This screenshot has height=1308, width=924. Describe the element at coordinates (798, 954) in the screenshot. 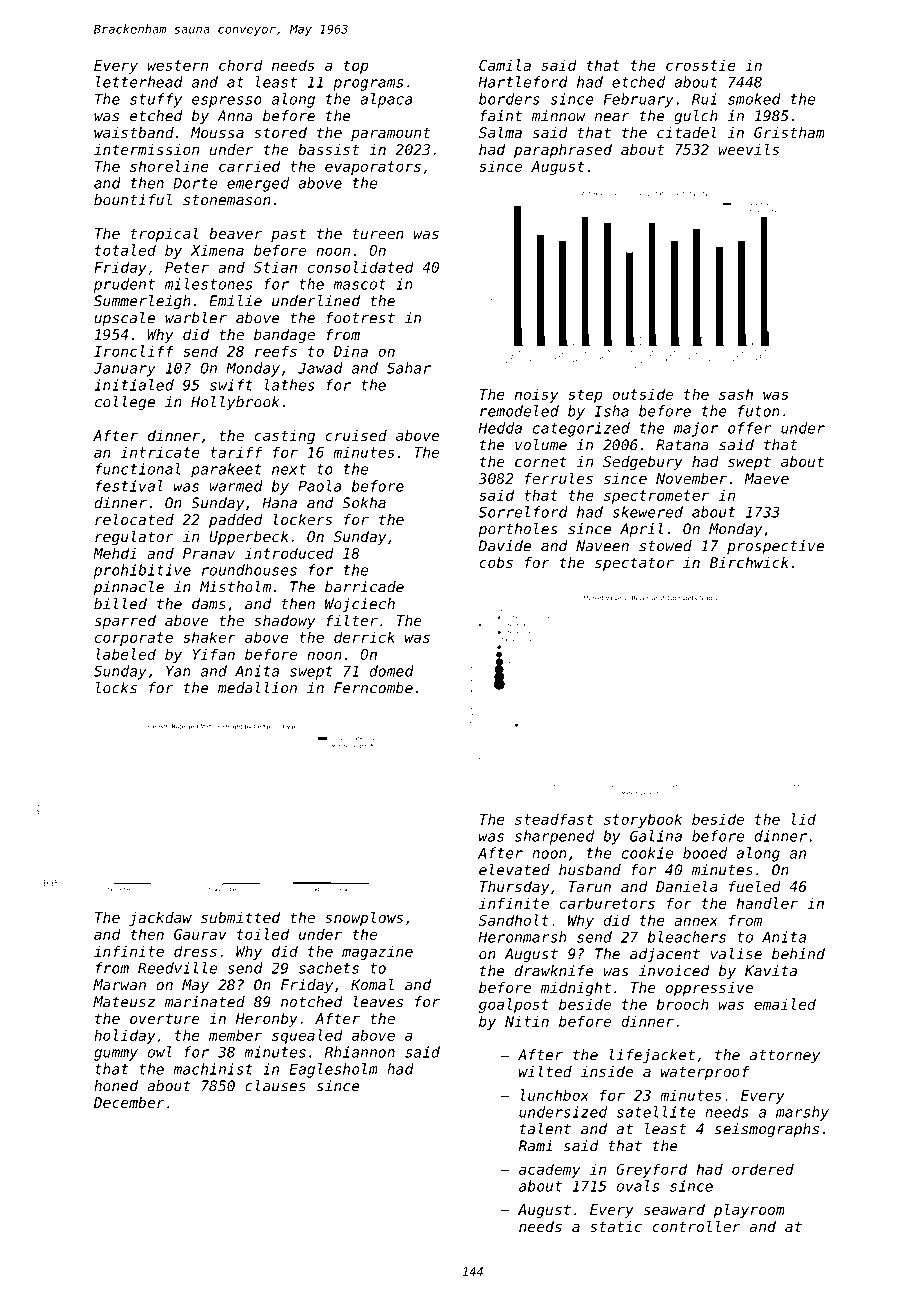

I see `behind` at that location.
